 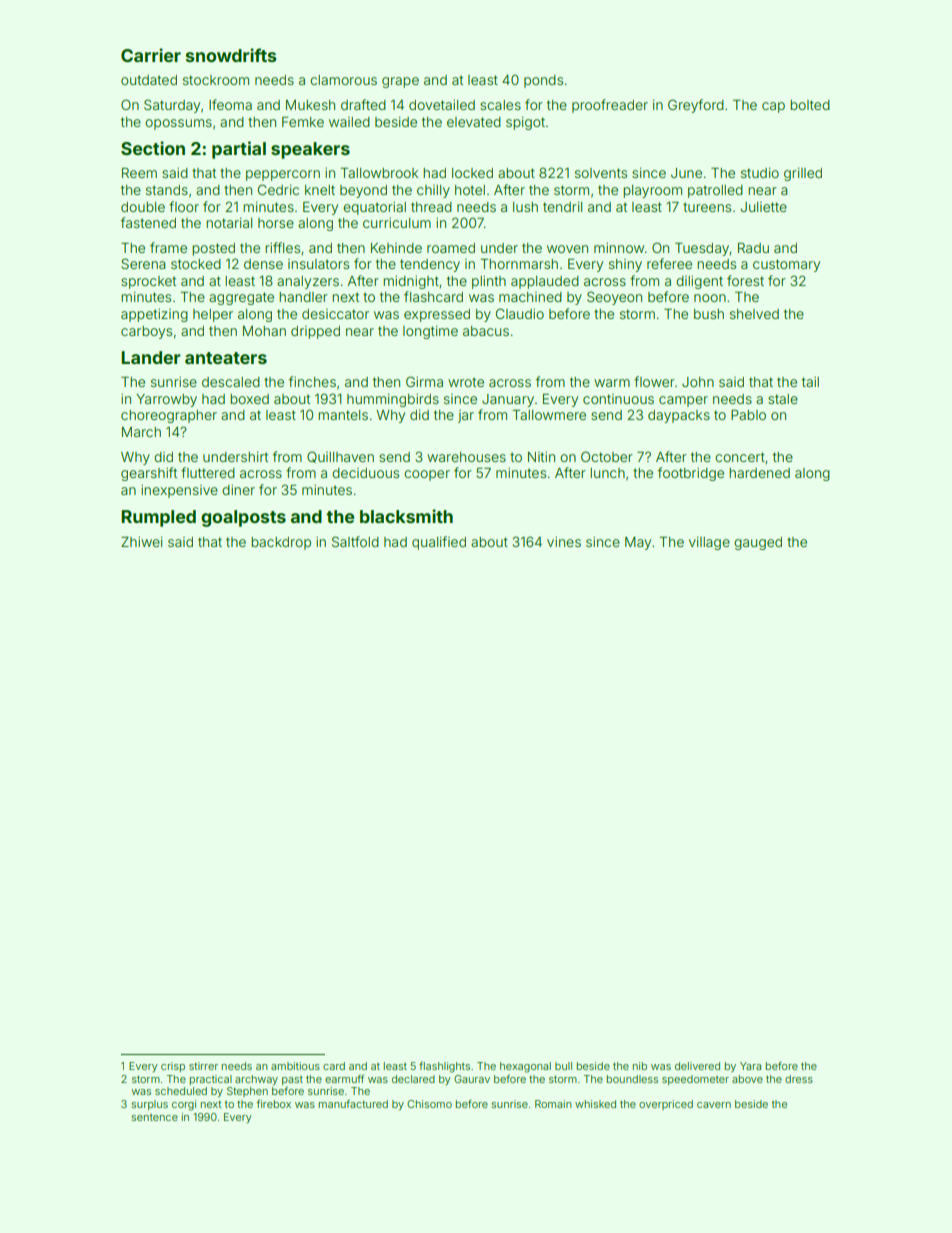 I want to click on March, so click(x=141, y=432).
